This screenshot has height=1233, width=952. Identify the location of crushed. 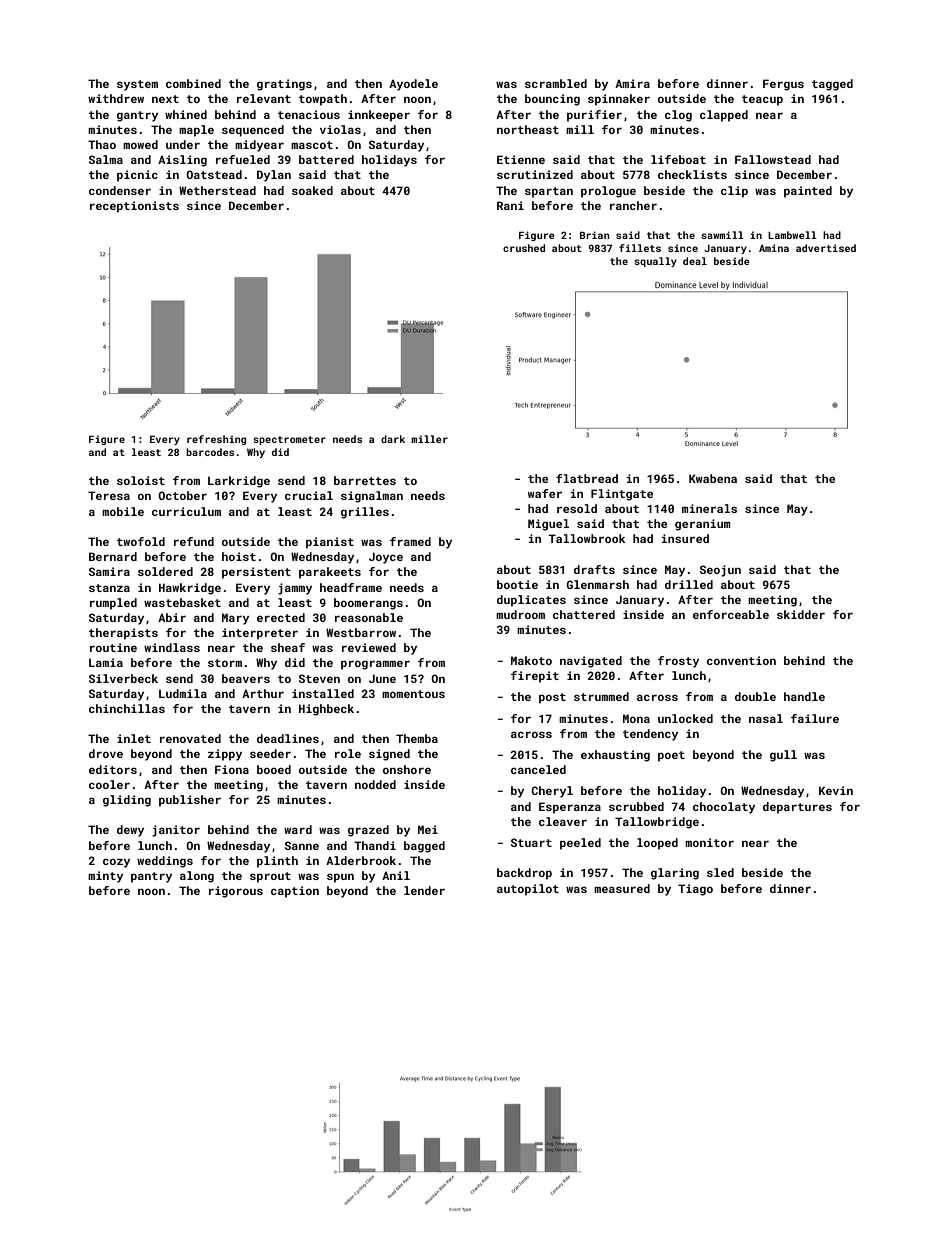
(524, 248).
